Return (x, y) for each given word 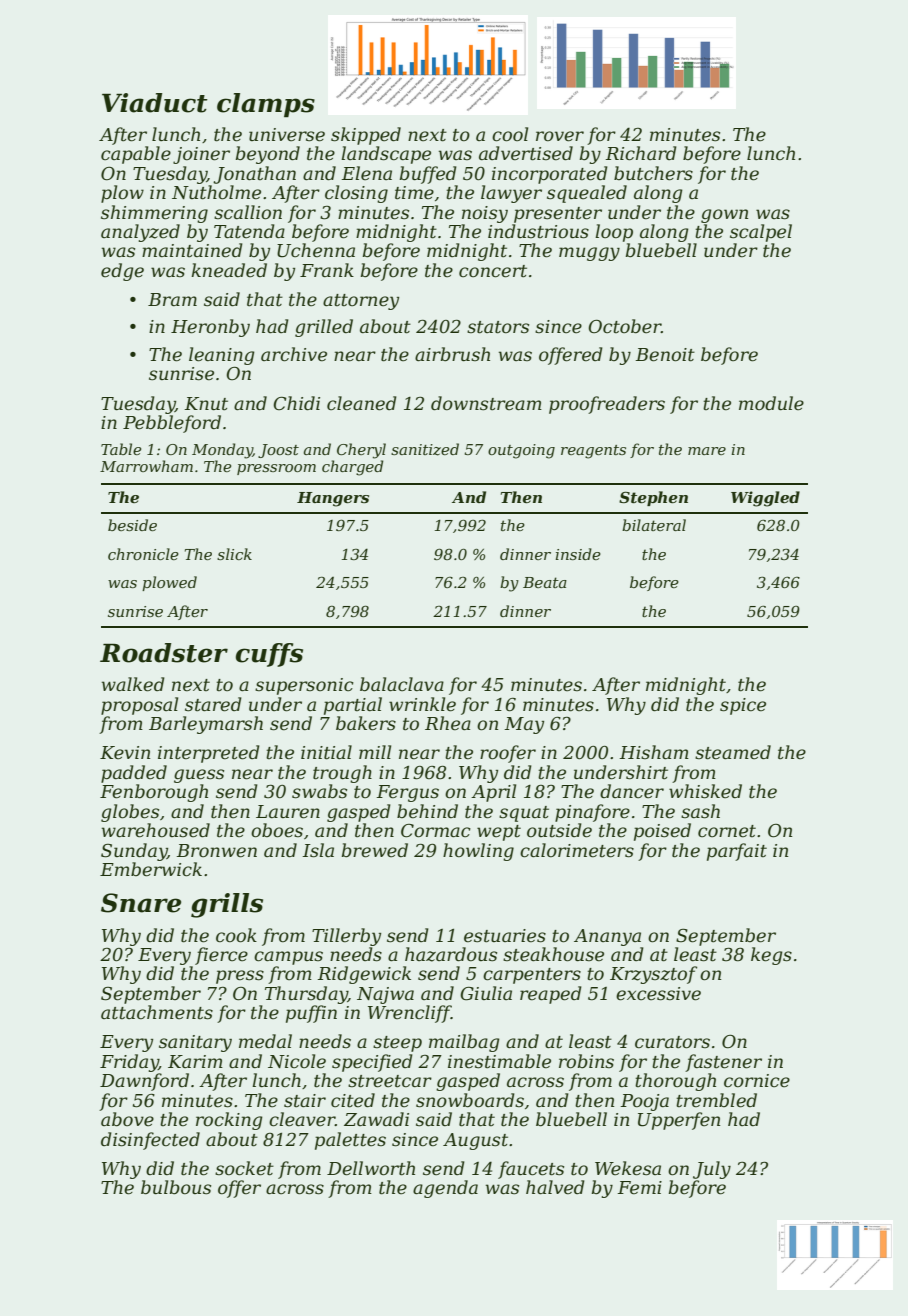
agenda (445, 1189)
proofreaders (607, 405)
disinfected (150, 1141)
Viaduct (155, 103)
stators (498, 327)
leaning (222, 356)
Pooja (644, 1102)
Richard (641, 153)
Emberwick (151, 869)
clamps (266, 105)
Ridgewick (364, 975)
